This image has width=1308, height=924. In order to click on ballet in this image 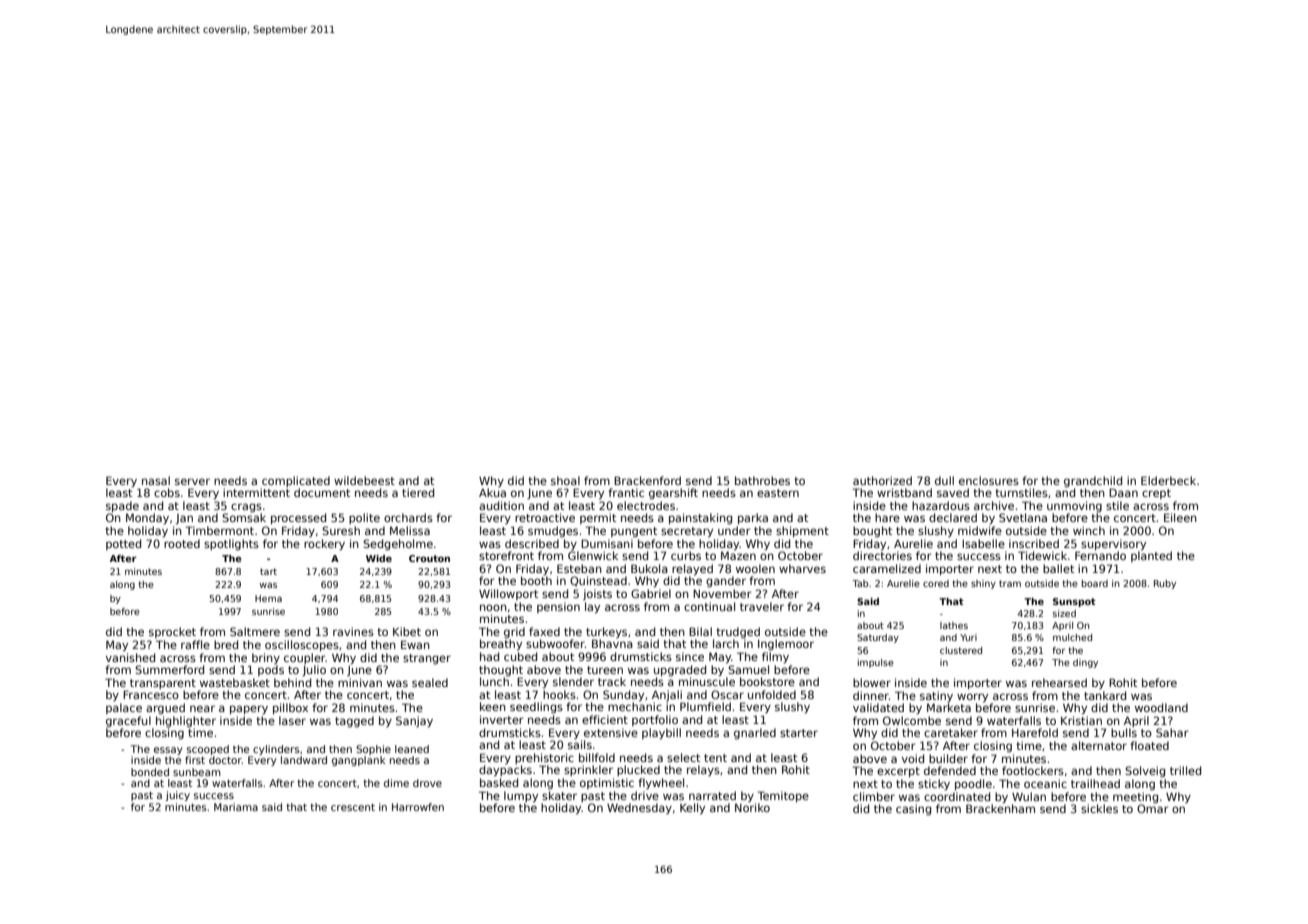, I will do `click(1058, 568)`.
